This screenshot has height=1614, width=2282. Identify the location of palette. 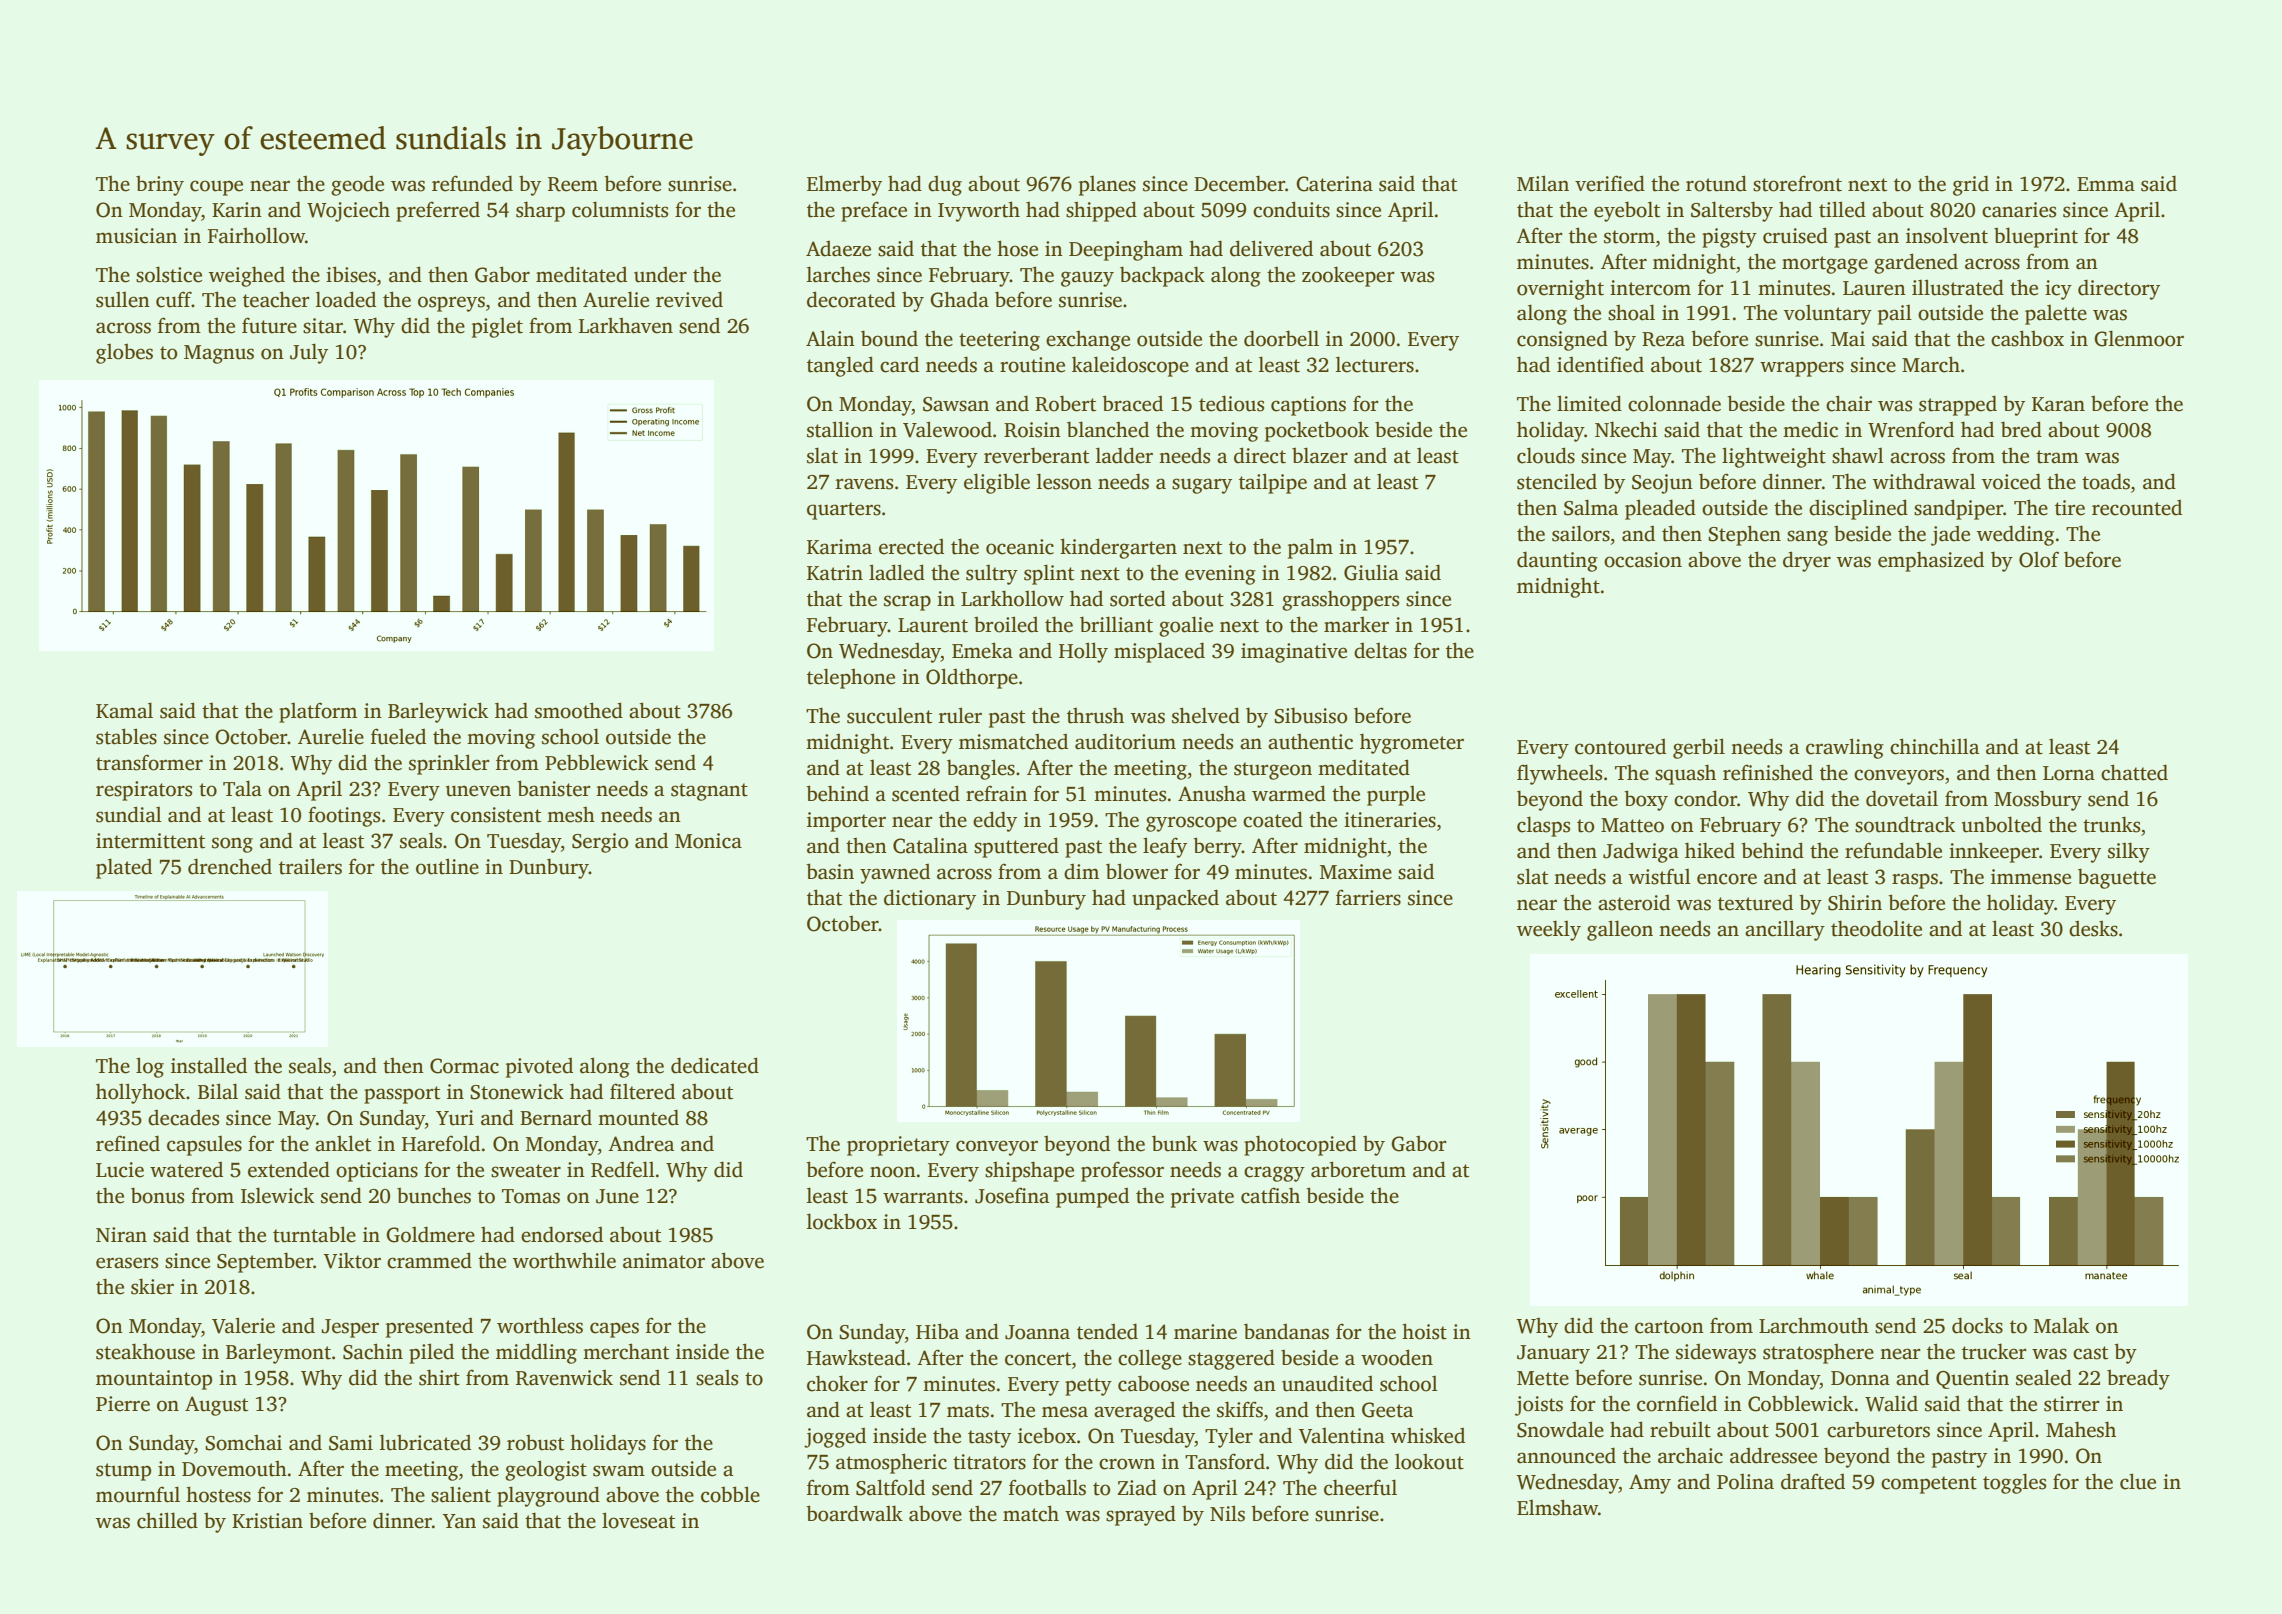
(2056, 315).
